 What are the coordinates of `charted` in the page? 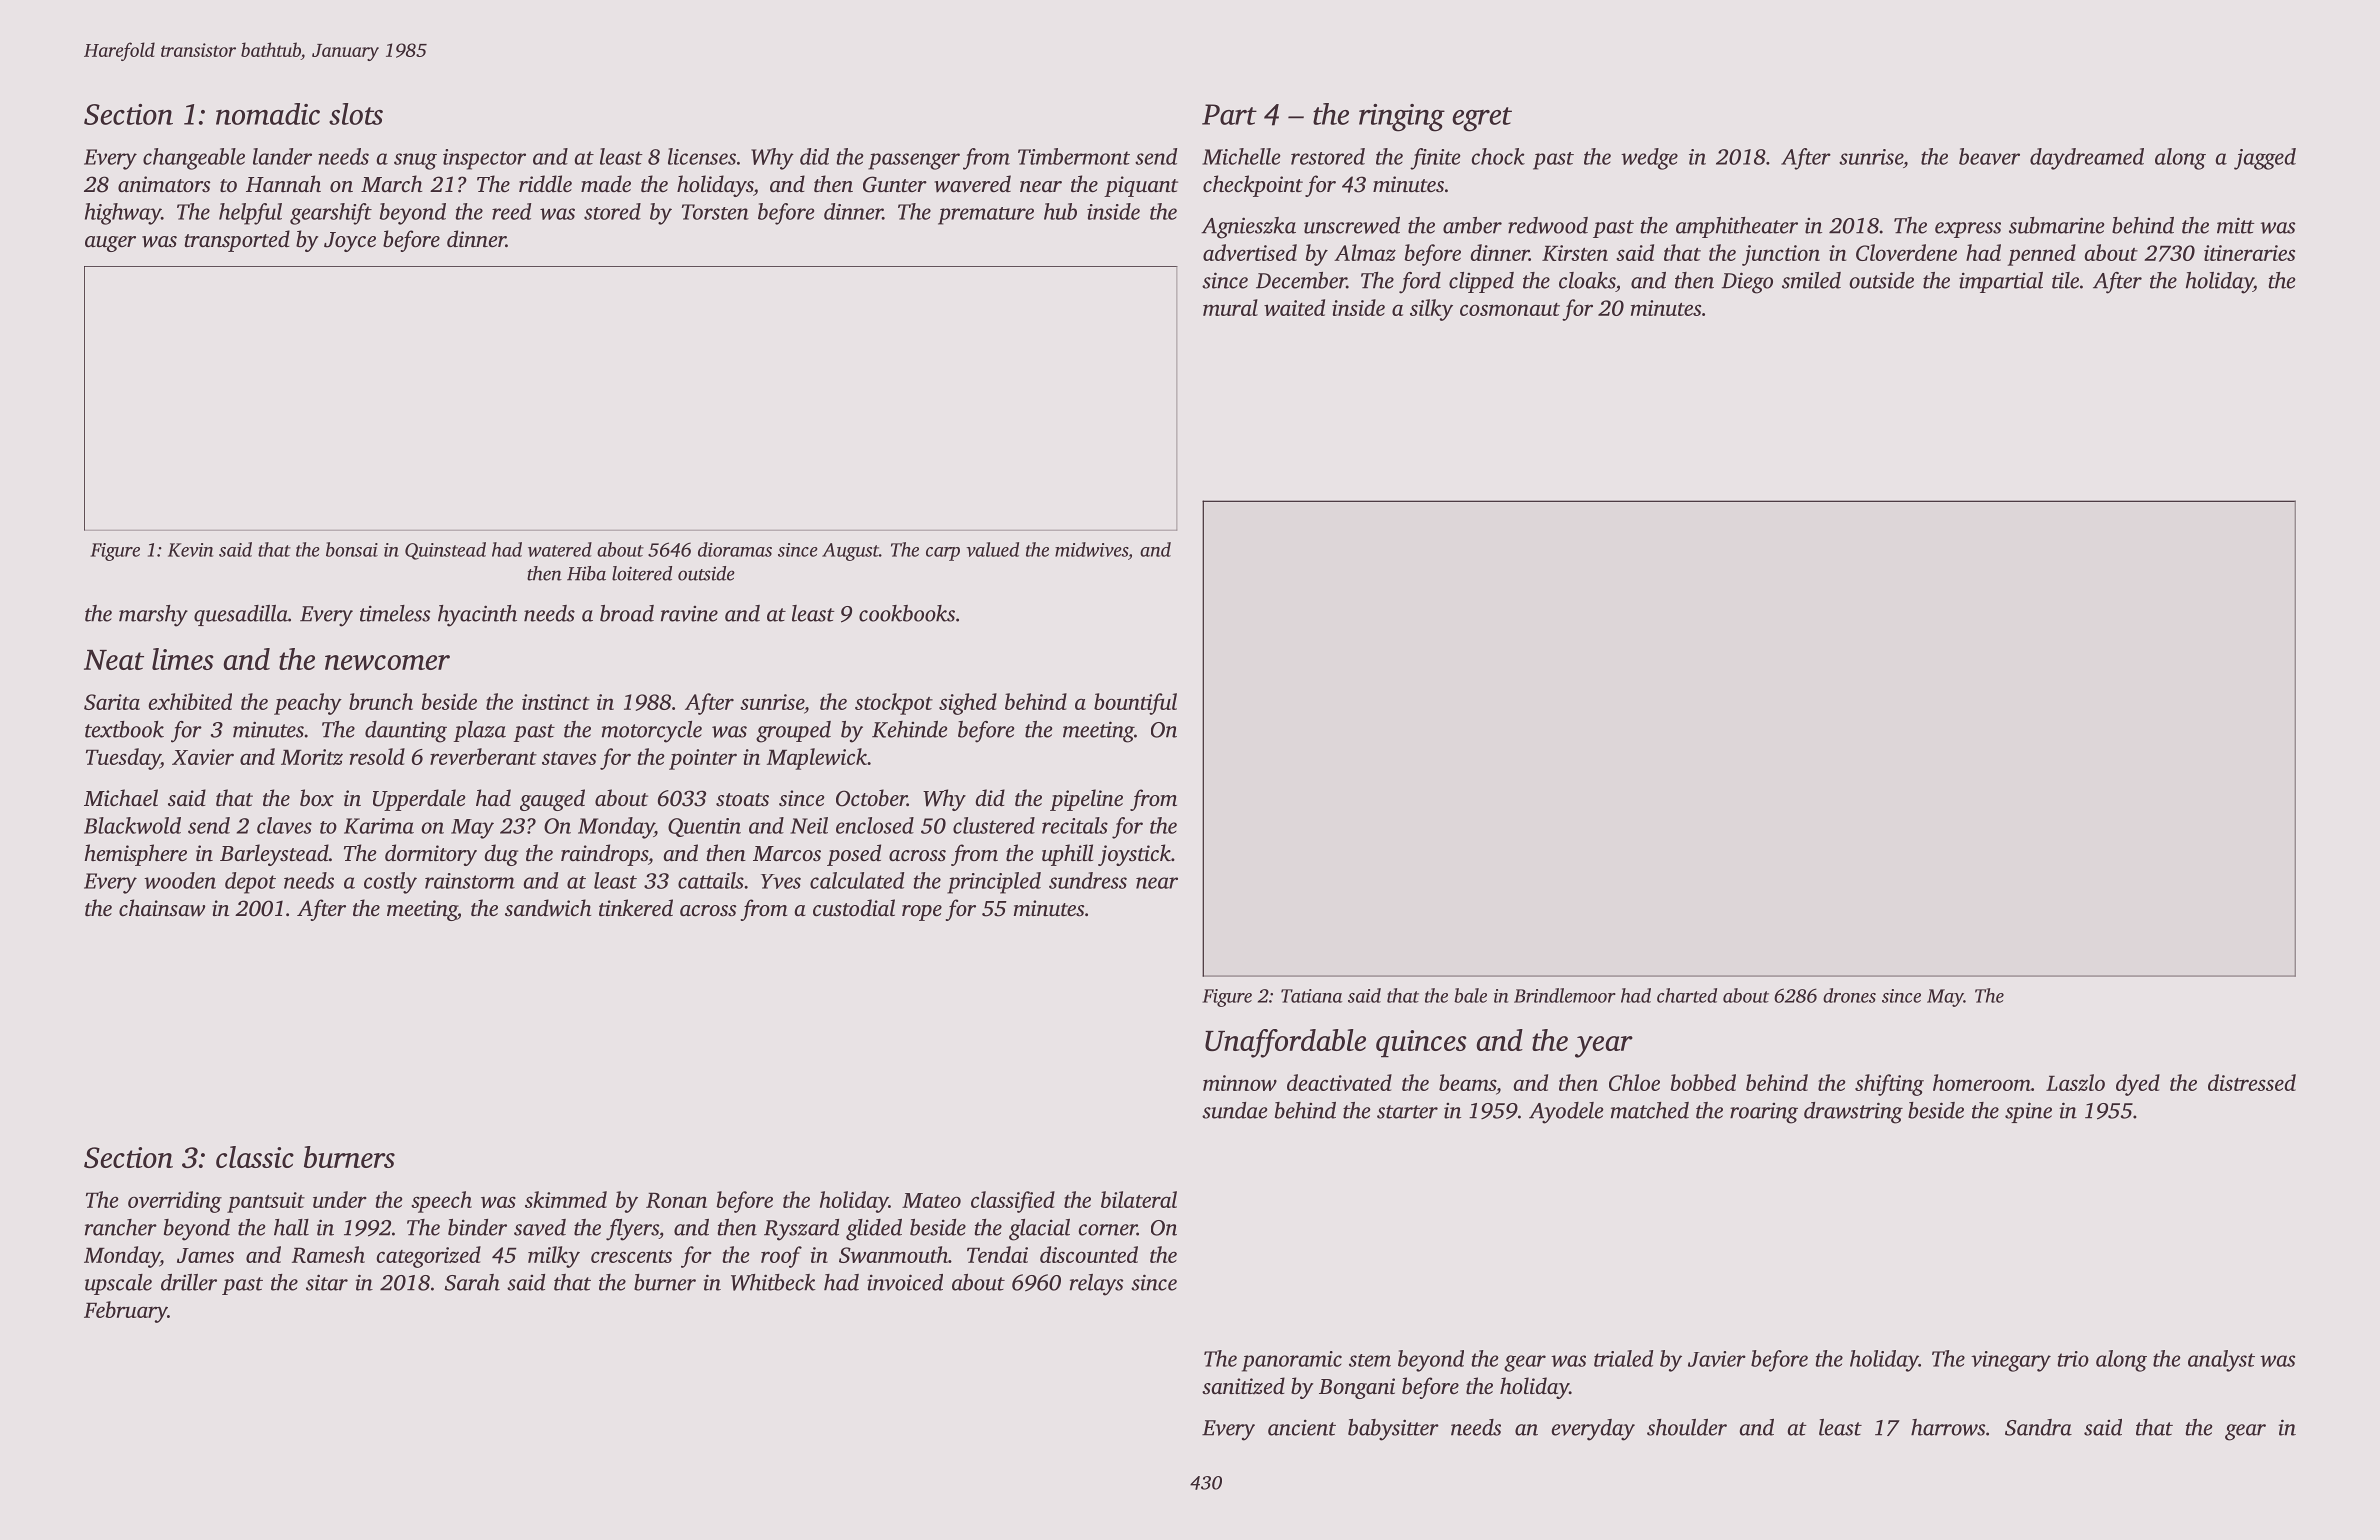 It's located at (1687, 995).
